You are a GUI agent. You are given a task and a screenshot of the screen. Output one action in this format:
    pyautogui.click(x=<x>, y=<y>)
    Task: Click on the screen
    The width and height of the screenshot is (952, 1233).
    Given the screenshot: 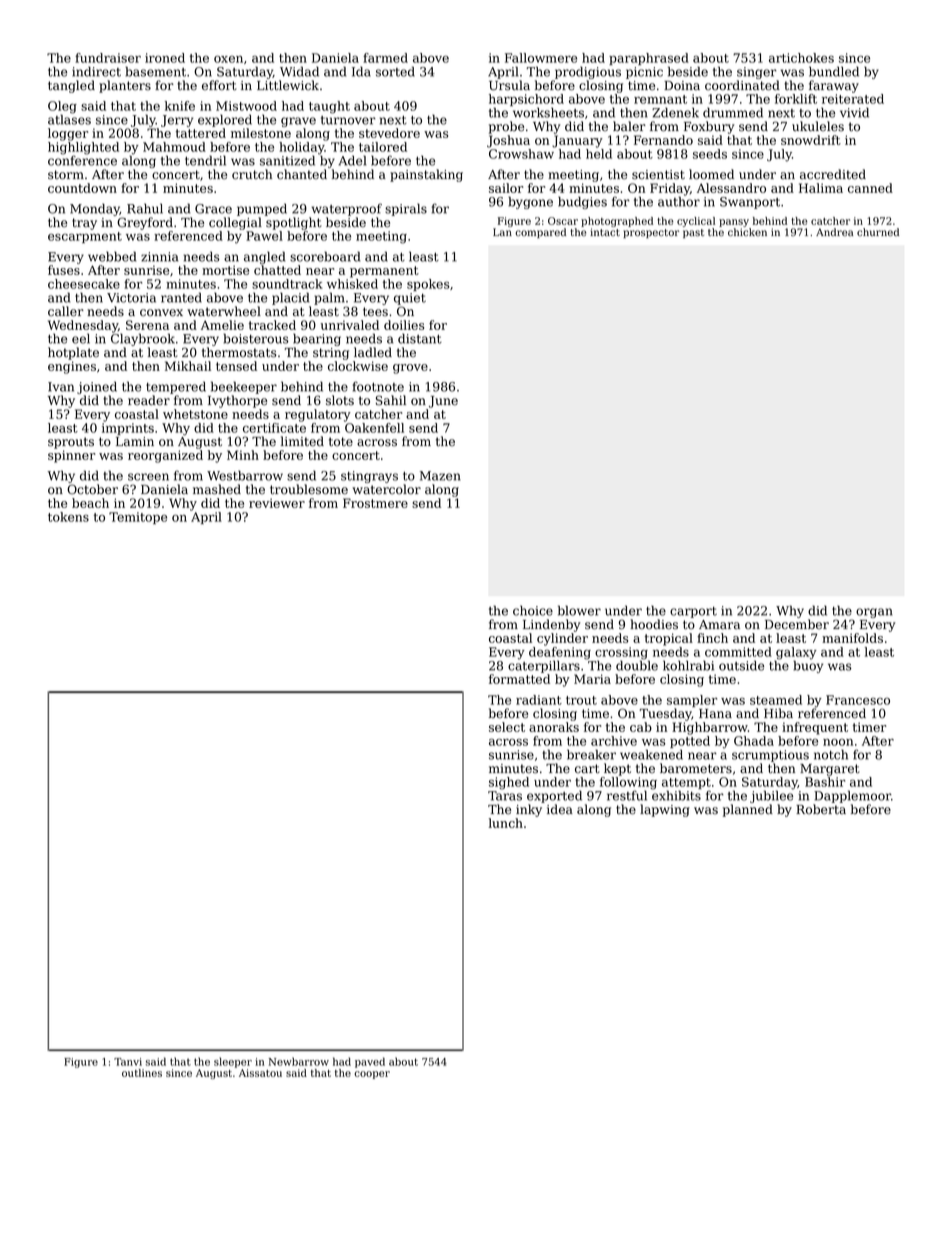 What is the action you would take?
    pyautogui.click(x=148, y=477)
